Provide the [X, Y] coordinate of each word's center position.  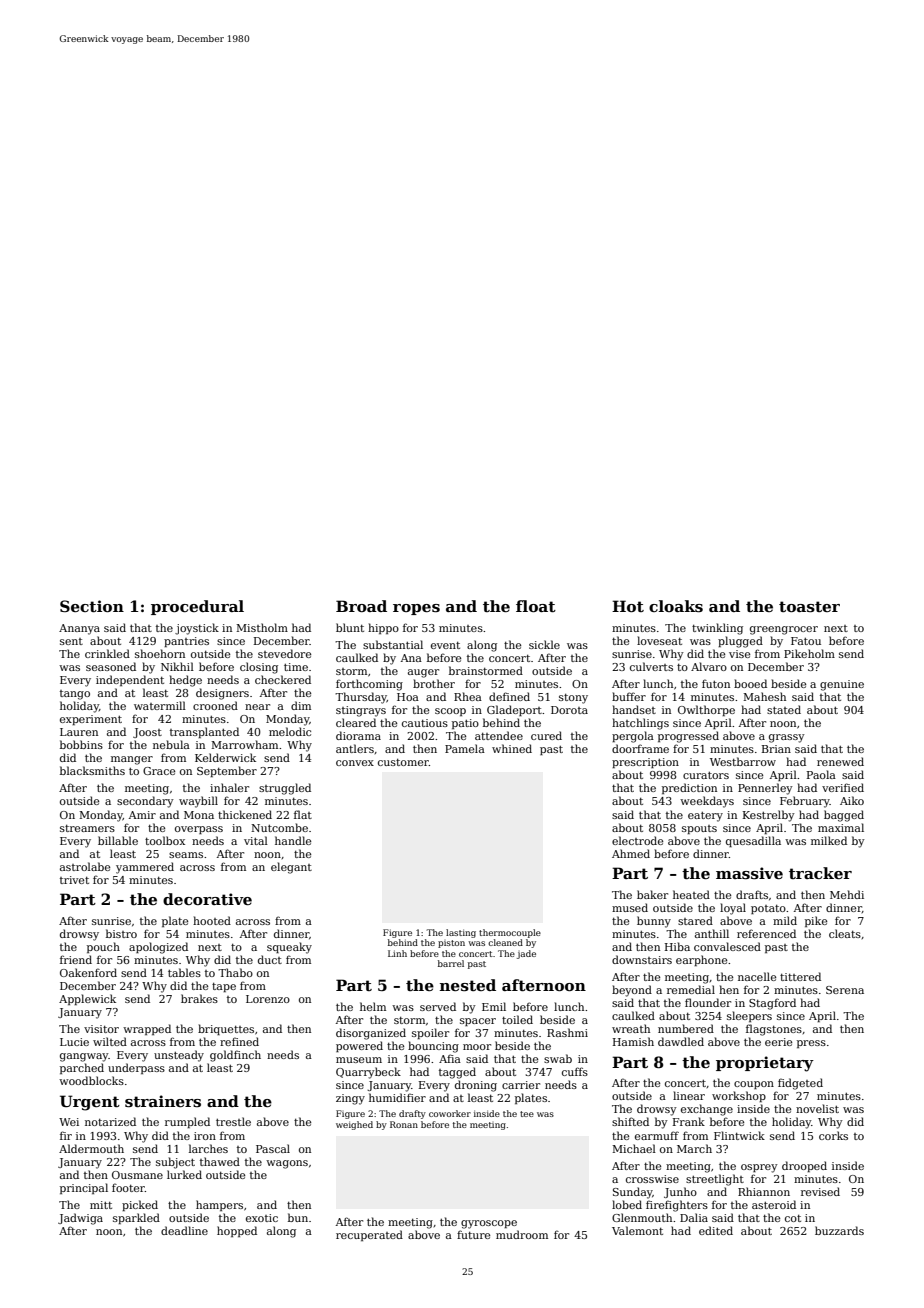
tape [224, 987]
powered [359, 1046]
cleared [356, 722]
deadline [184, 1230]
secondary [145, 802]
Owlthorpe [706, 710]
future [473, 1234]
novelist [817, 1108]
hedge [185, 681]
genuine [842, 685]
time [296, 667]
